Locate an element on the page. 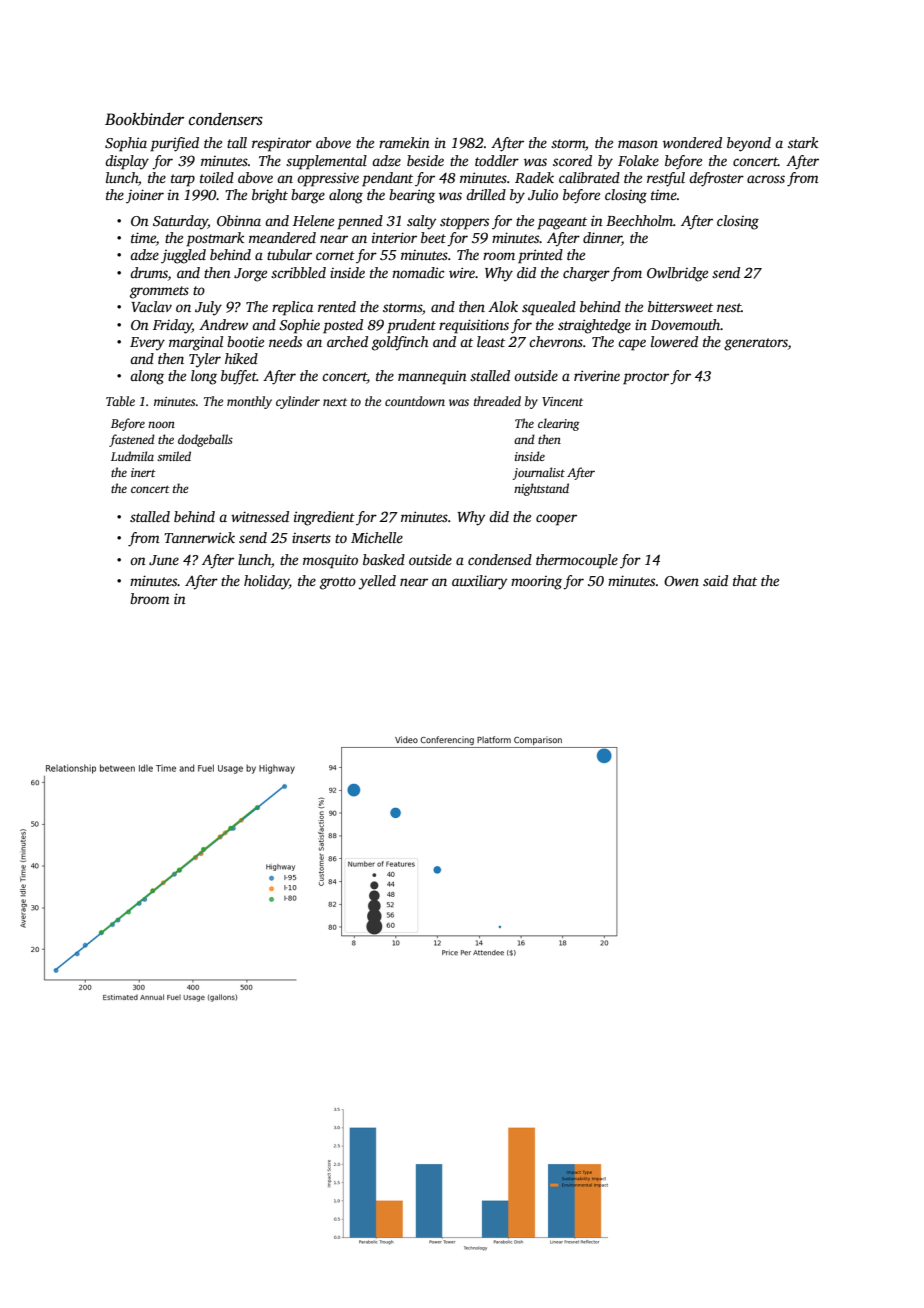  said is located at coordinates (715, 580).
